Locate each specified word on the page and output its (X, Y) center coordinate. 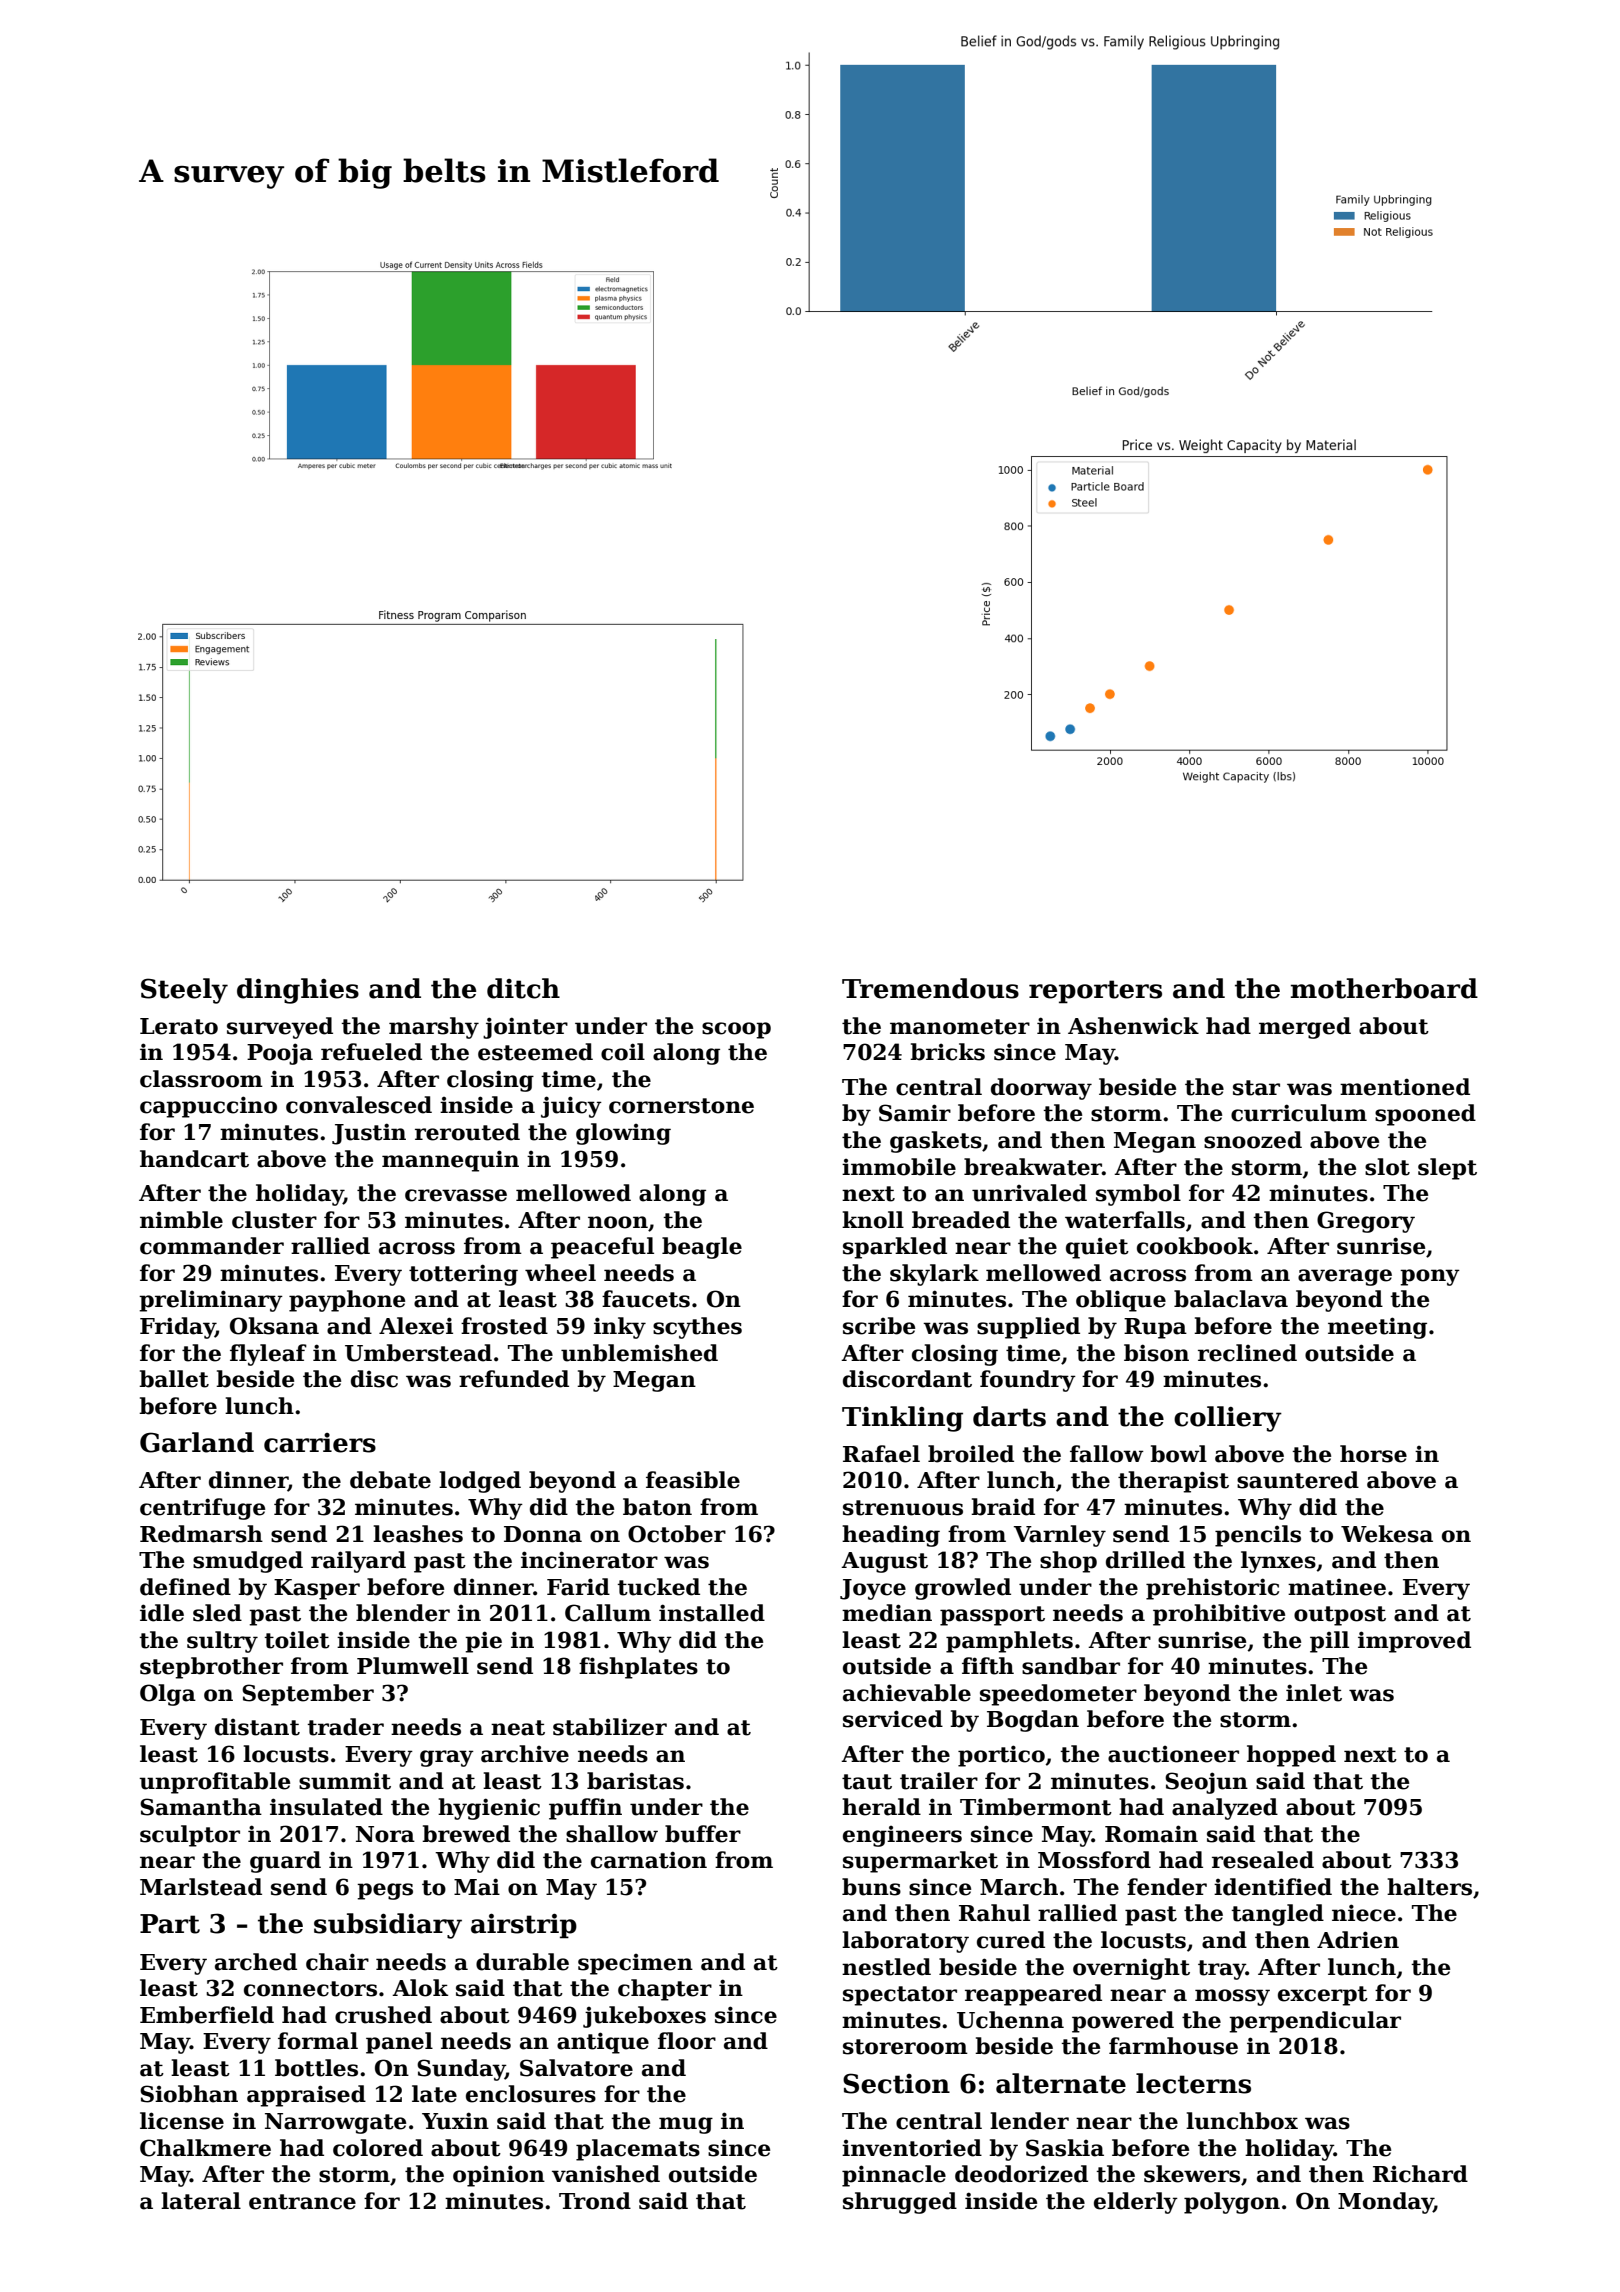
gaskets (936, 1142)
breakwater (1033, 1167)
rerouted (467, 1132)
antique (603, 2043)
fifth (988, 1666)
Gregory (1366, 1222)
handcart (194, 1159)
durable (522, 1962)
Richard (1420, 2174)
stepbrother (211, 1668)
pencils (1258, 1536)
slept (1447, 1169)
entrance (302, 2202)
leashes (418, 1534)
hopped (1291, 1756)
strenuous (903, 1508)
